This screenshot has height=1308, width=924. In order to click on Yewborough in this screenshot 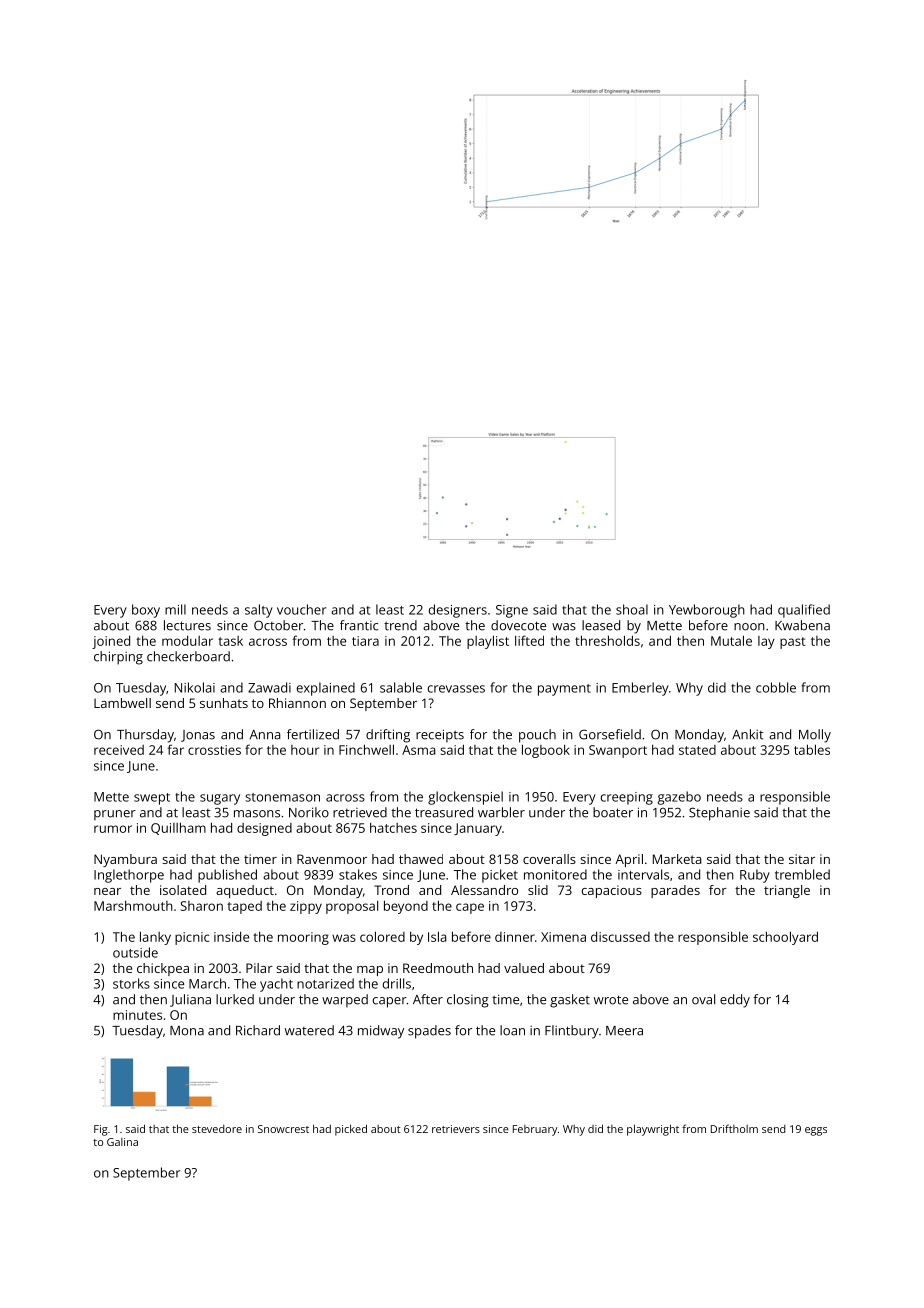, I will do `click(707, 611)`.
